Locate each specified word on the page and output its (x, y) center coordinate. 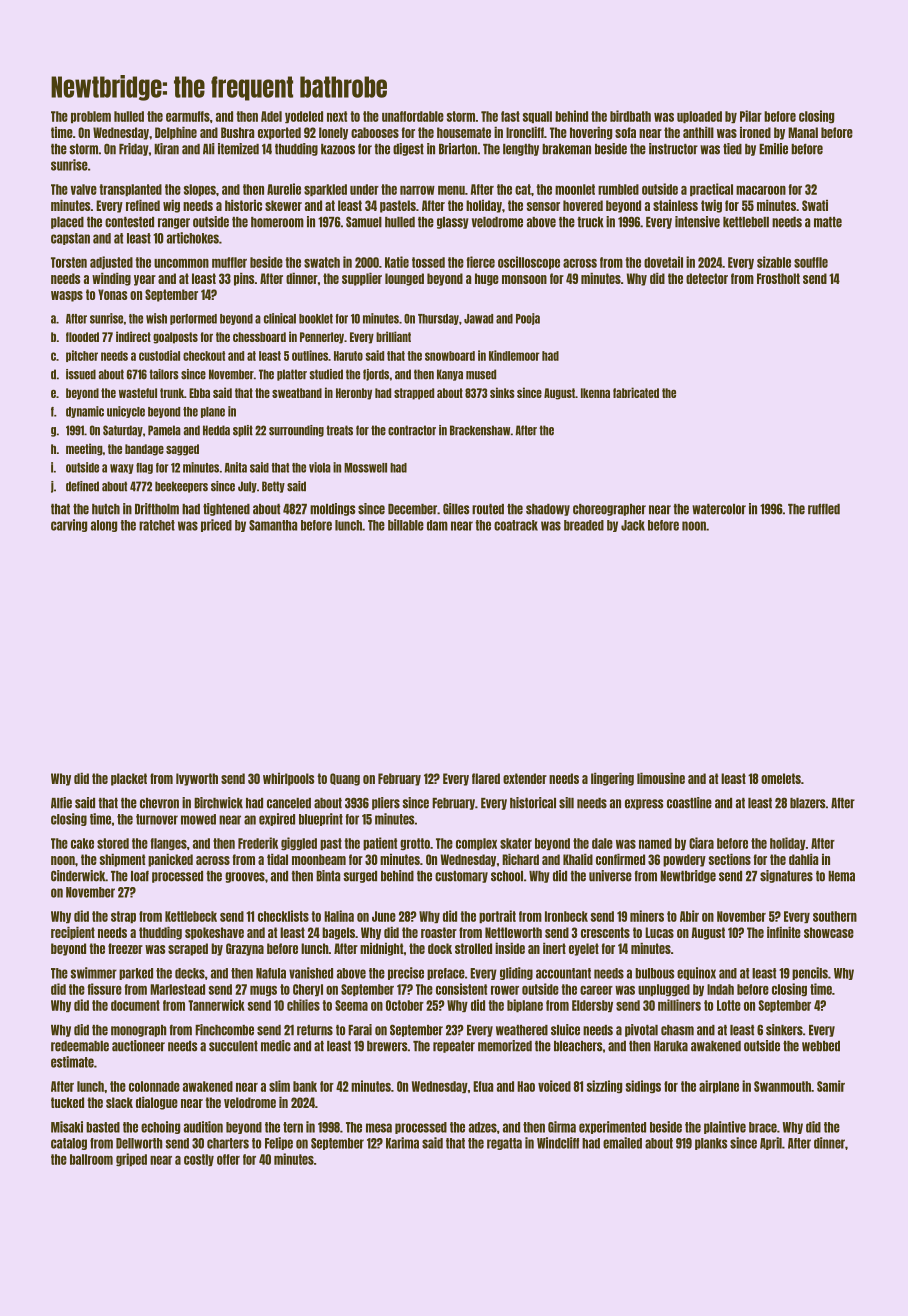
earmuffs (188, 116)
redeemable (80, 1046)
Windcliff (558, 1143)
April (771, 1143)
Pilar (751, 116)
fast (510, 116)
